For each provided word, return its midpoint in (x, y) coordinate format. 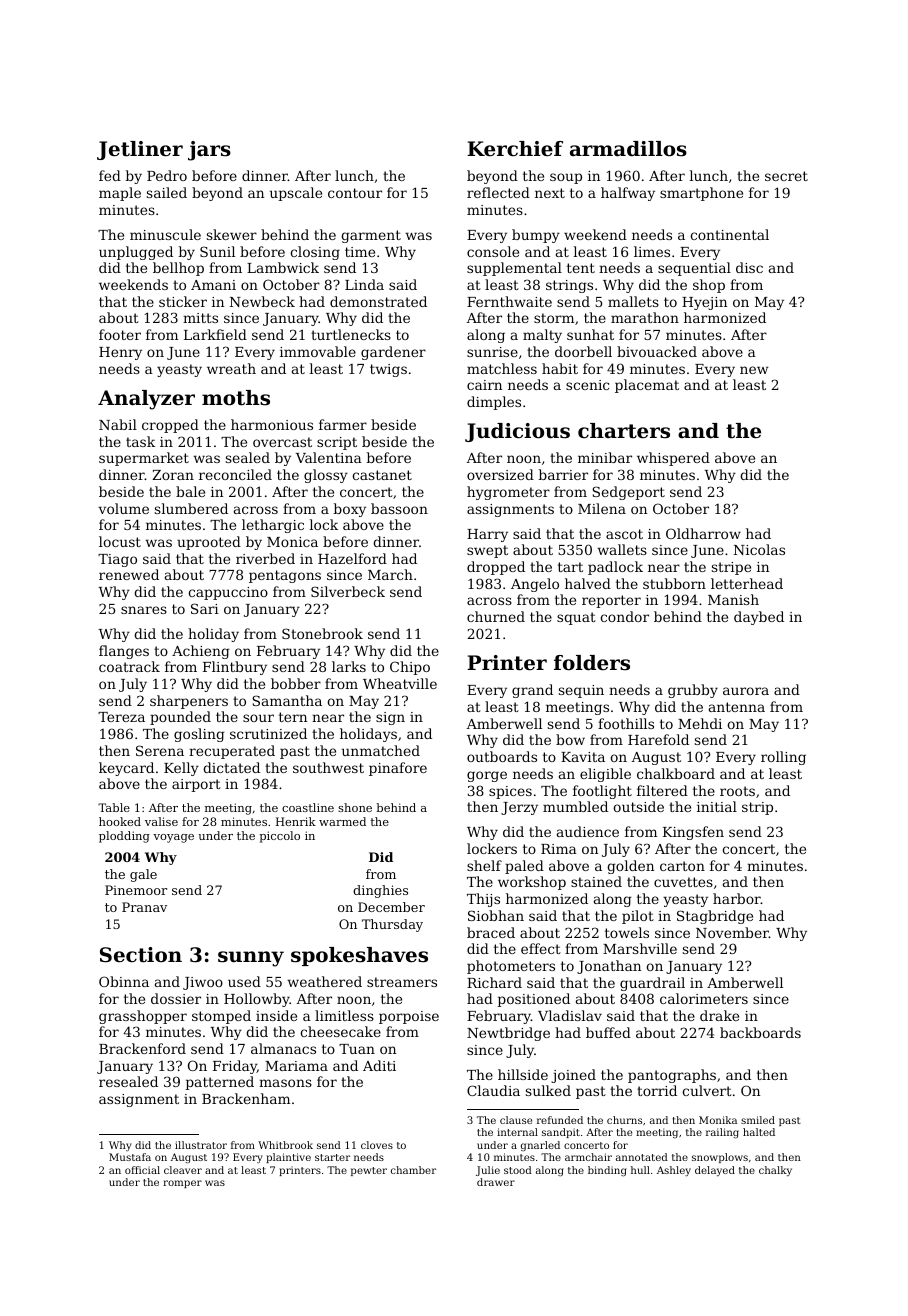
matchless (502, 368)
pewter (369, 1171)
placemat (647, 386)
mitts (200, 318)
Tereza (121, 717)
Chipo (410, 668)
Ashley (674, 1171)
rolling (783, 758)
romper (182, 1184)
